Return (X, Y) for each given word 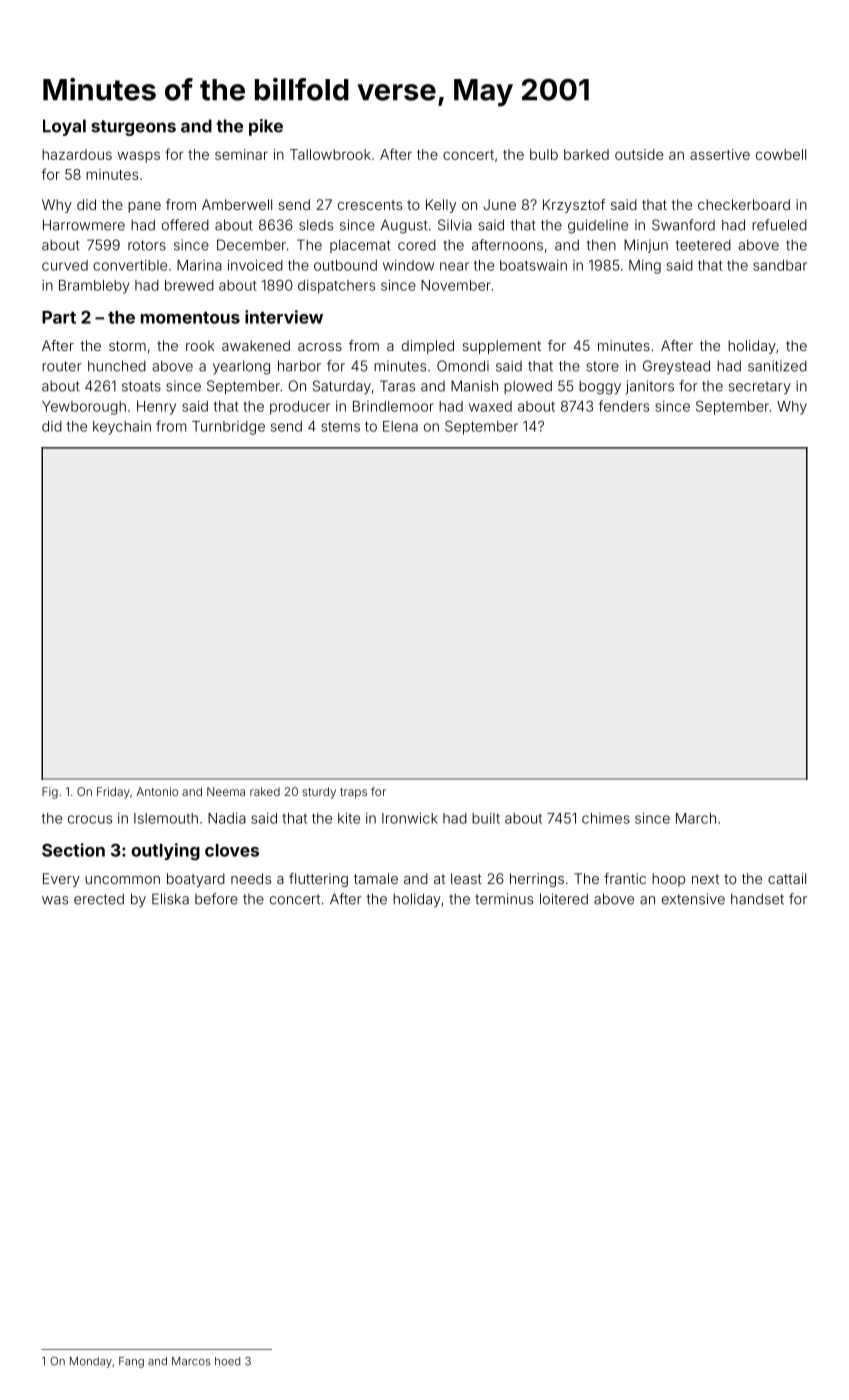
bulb (544, 154)
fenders (624, 406)
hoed (227, 1361)
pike (266, 127)
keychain (122, 428)
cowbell (781, 154)
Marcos (191, 1361)
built (486, 818)
